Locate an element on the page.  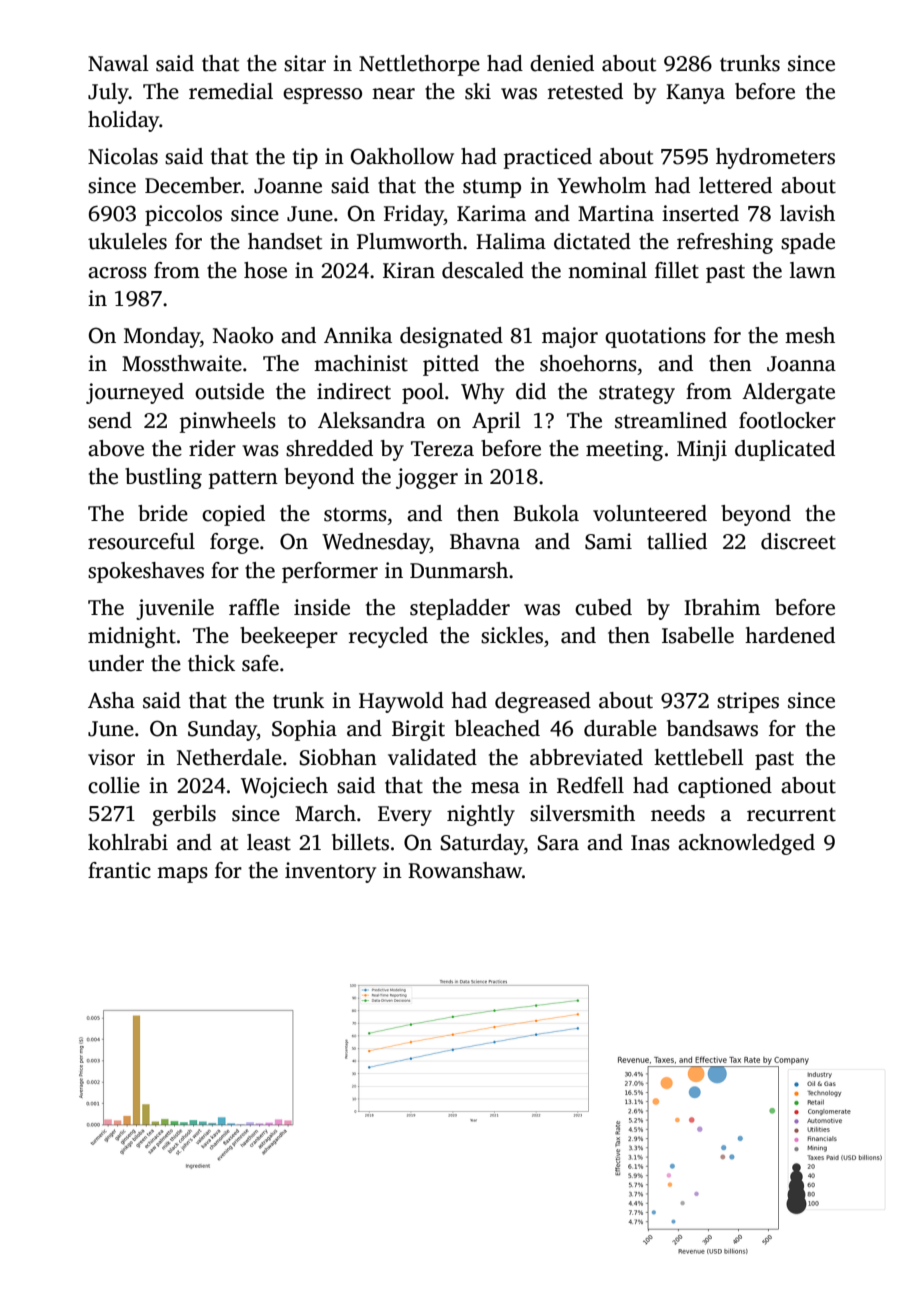
cubed is located at coordinates (603, 607).
